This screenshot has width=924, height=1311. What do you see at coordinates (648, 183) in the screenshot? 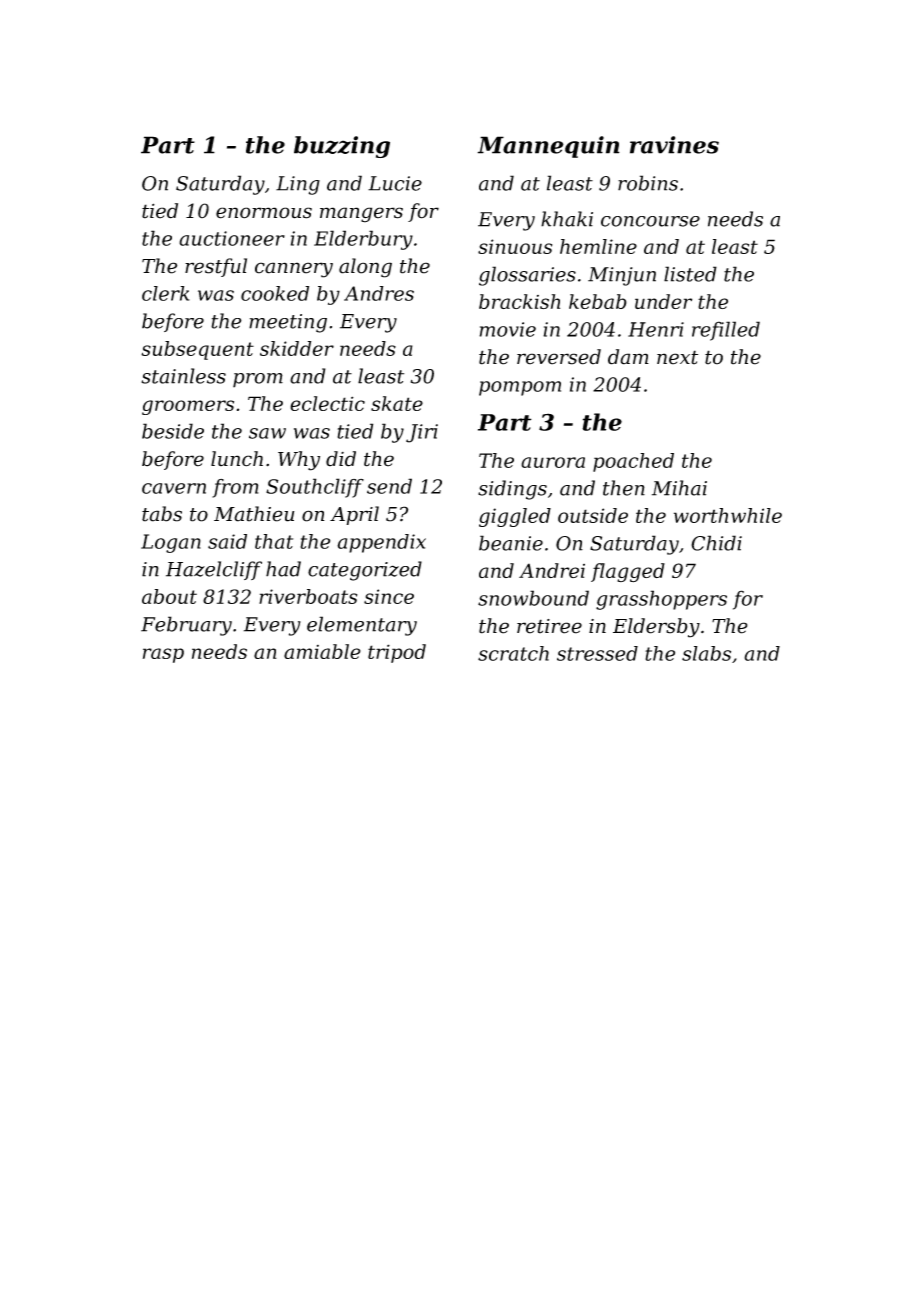
I see `robins` at bounding box center [648, 183].
